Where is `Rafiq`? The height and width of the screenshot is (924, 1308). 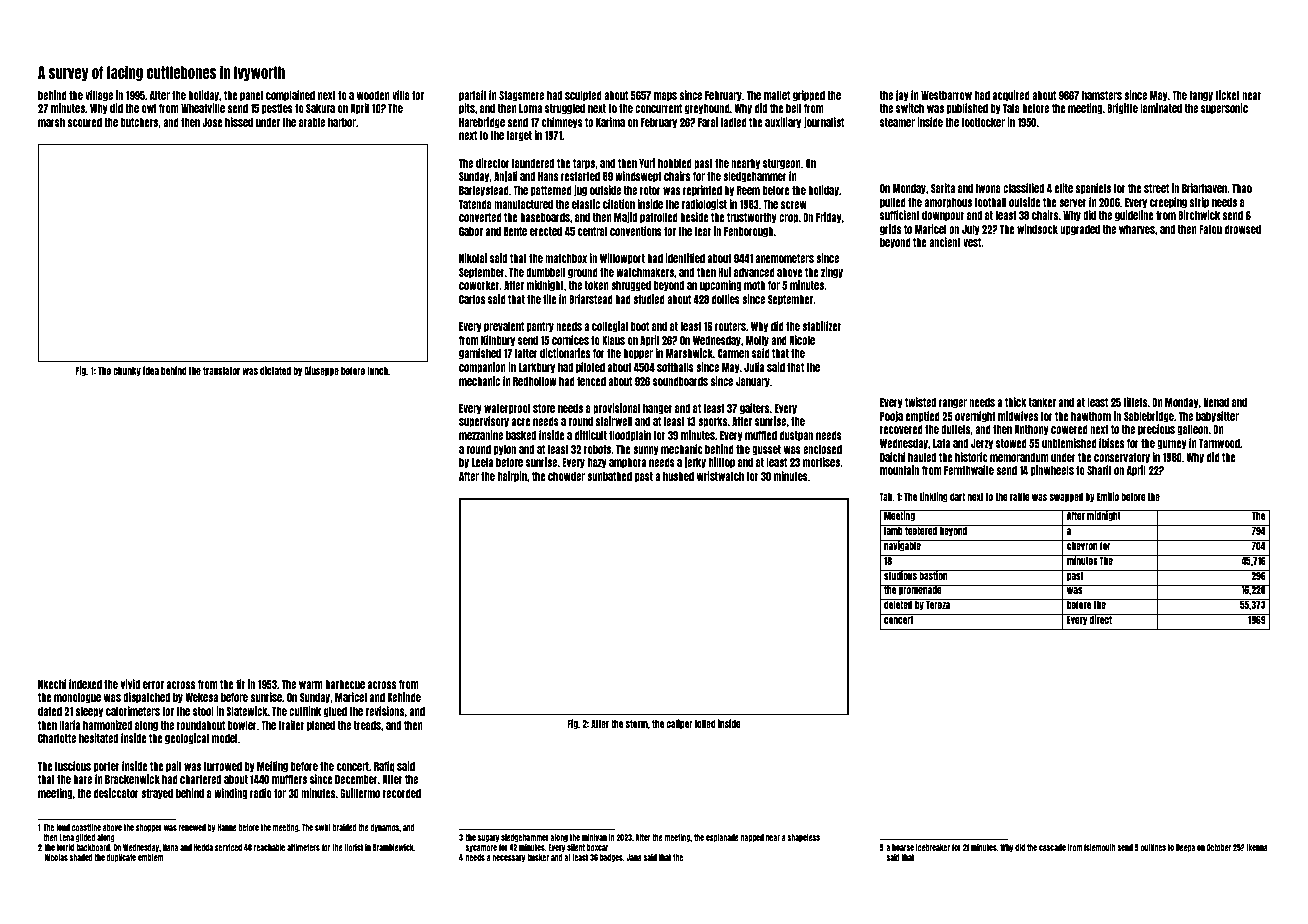
Rafiq is located at coordinates (384, 767).
